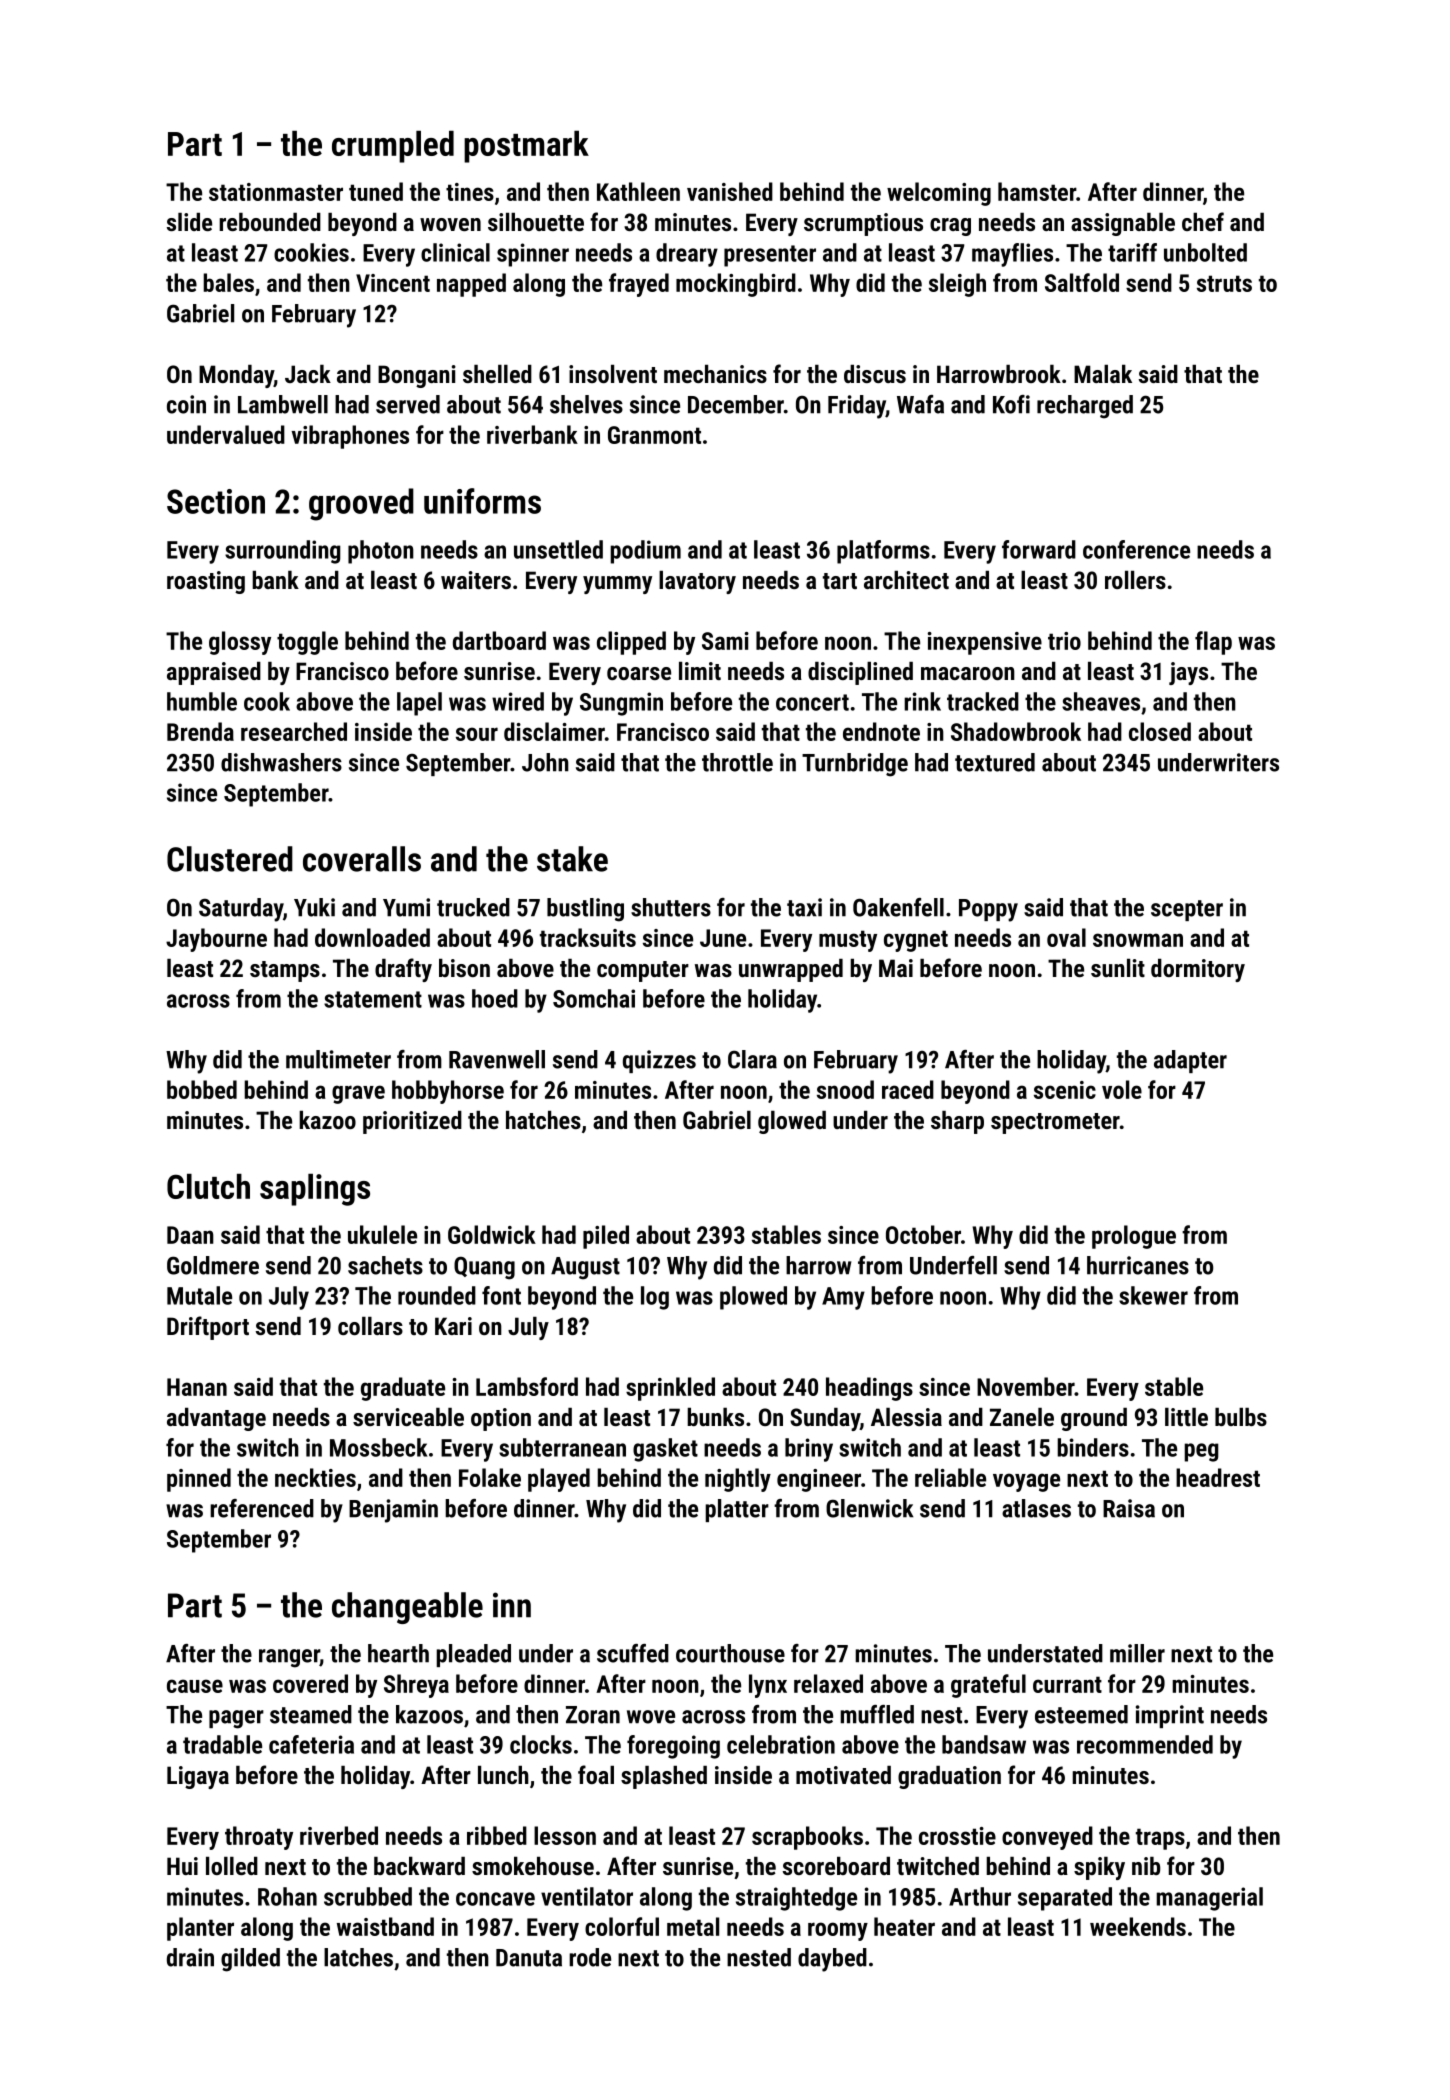 The image size is (1450, 2100). What do you see at coordinates (393, 147) in the page?
I see `crumpled` at bounding box center [393, 147].
